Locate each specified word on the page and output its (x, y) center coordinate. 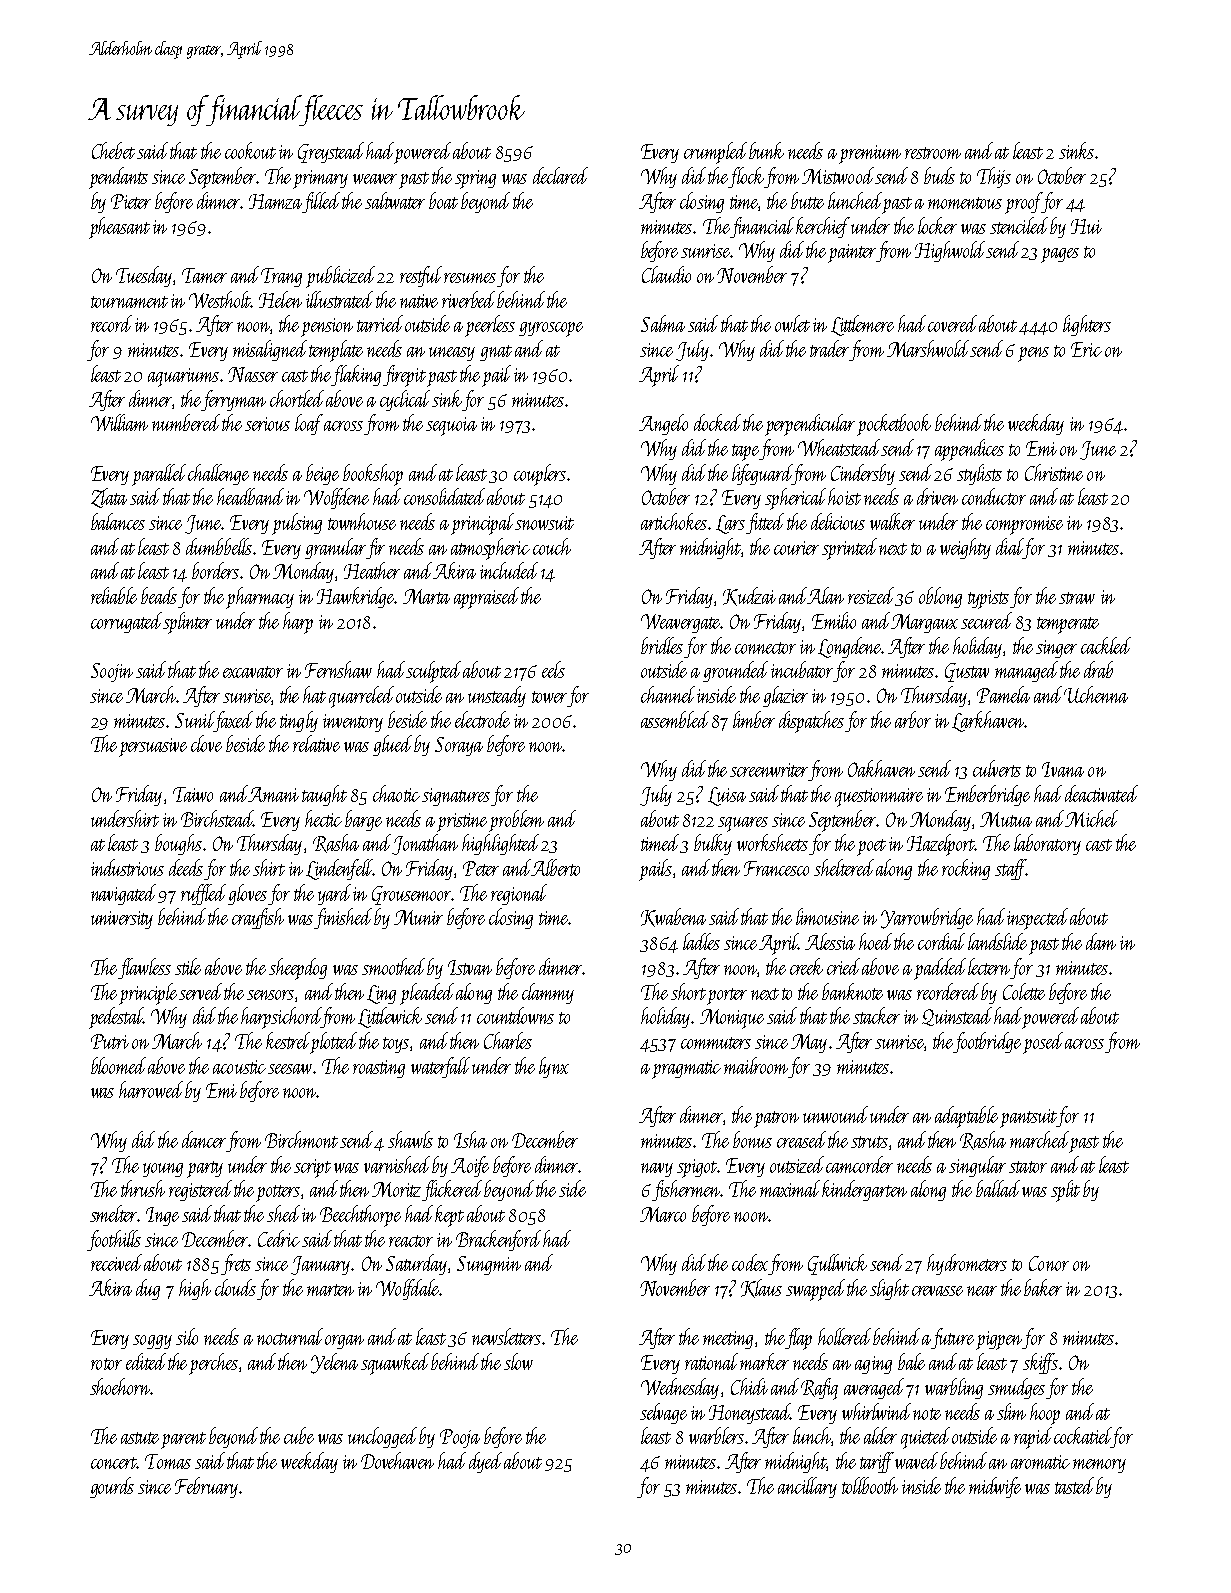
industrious (127, 867)
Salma (663, 323)
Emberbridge (987, 795)
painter (852, 253)
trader (829, 348)
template (336, 351)
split (1065, 1191)
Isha (470, 1139)
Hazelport (941, 845)
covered (952, 323)
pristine (462, 822)
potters (278, 1193)
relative (316, 743)
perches (213, 1364)
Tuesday (144, 276)
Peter (481, 868)
